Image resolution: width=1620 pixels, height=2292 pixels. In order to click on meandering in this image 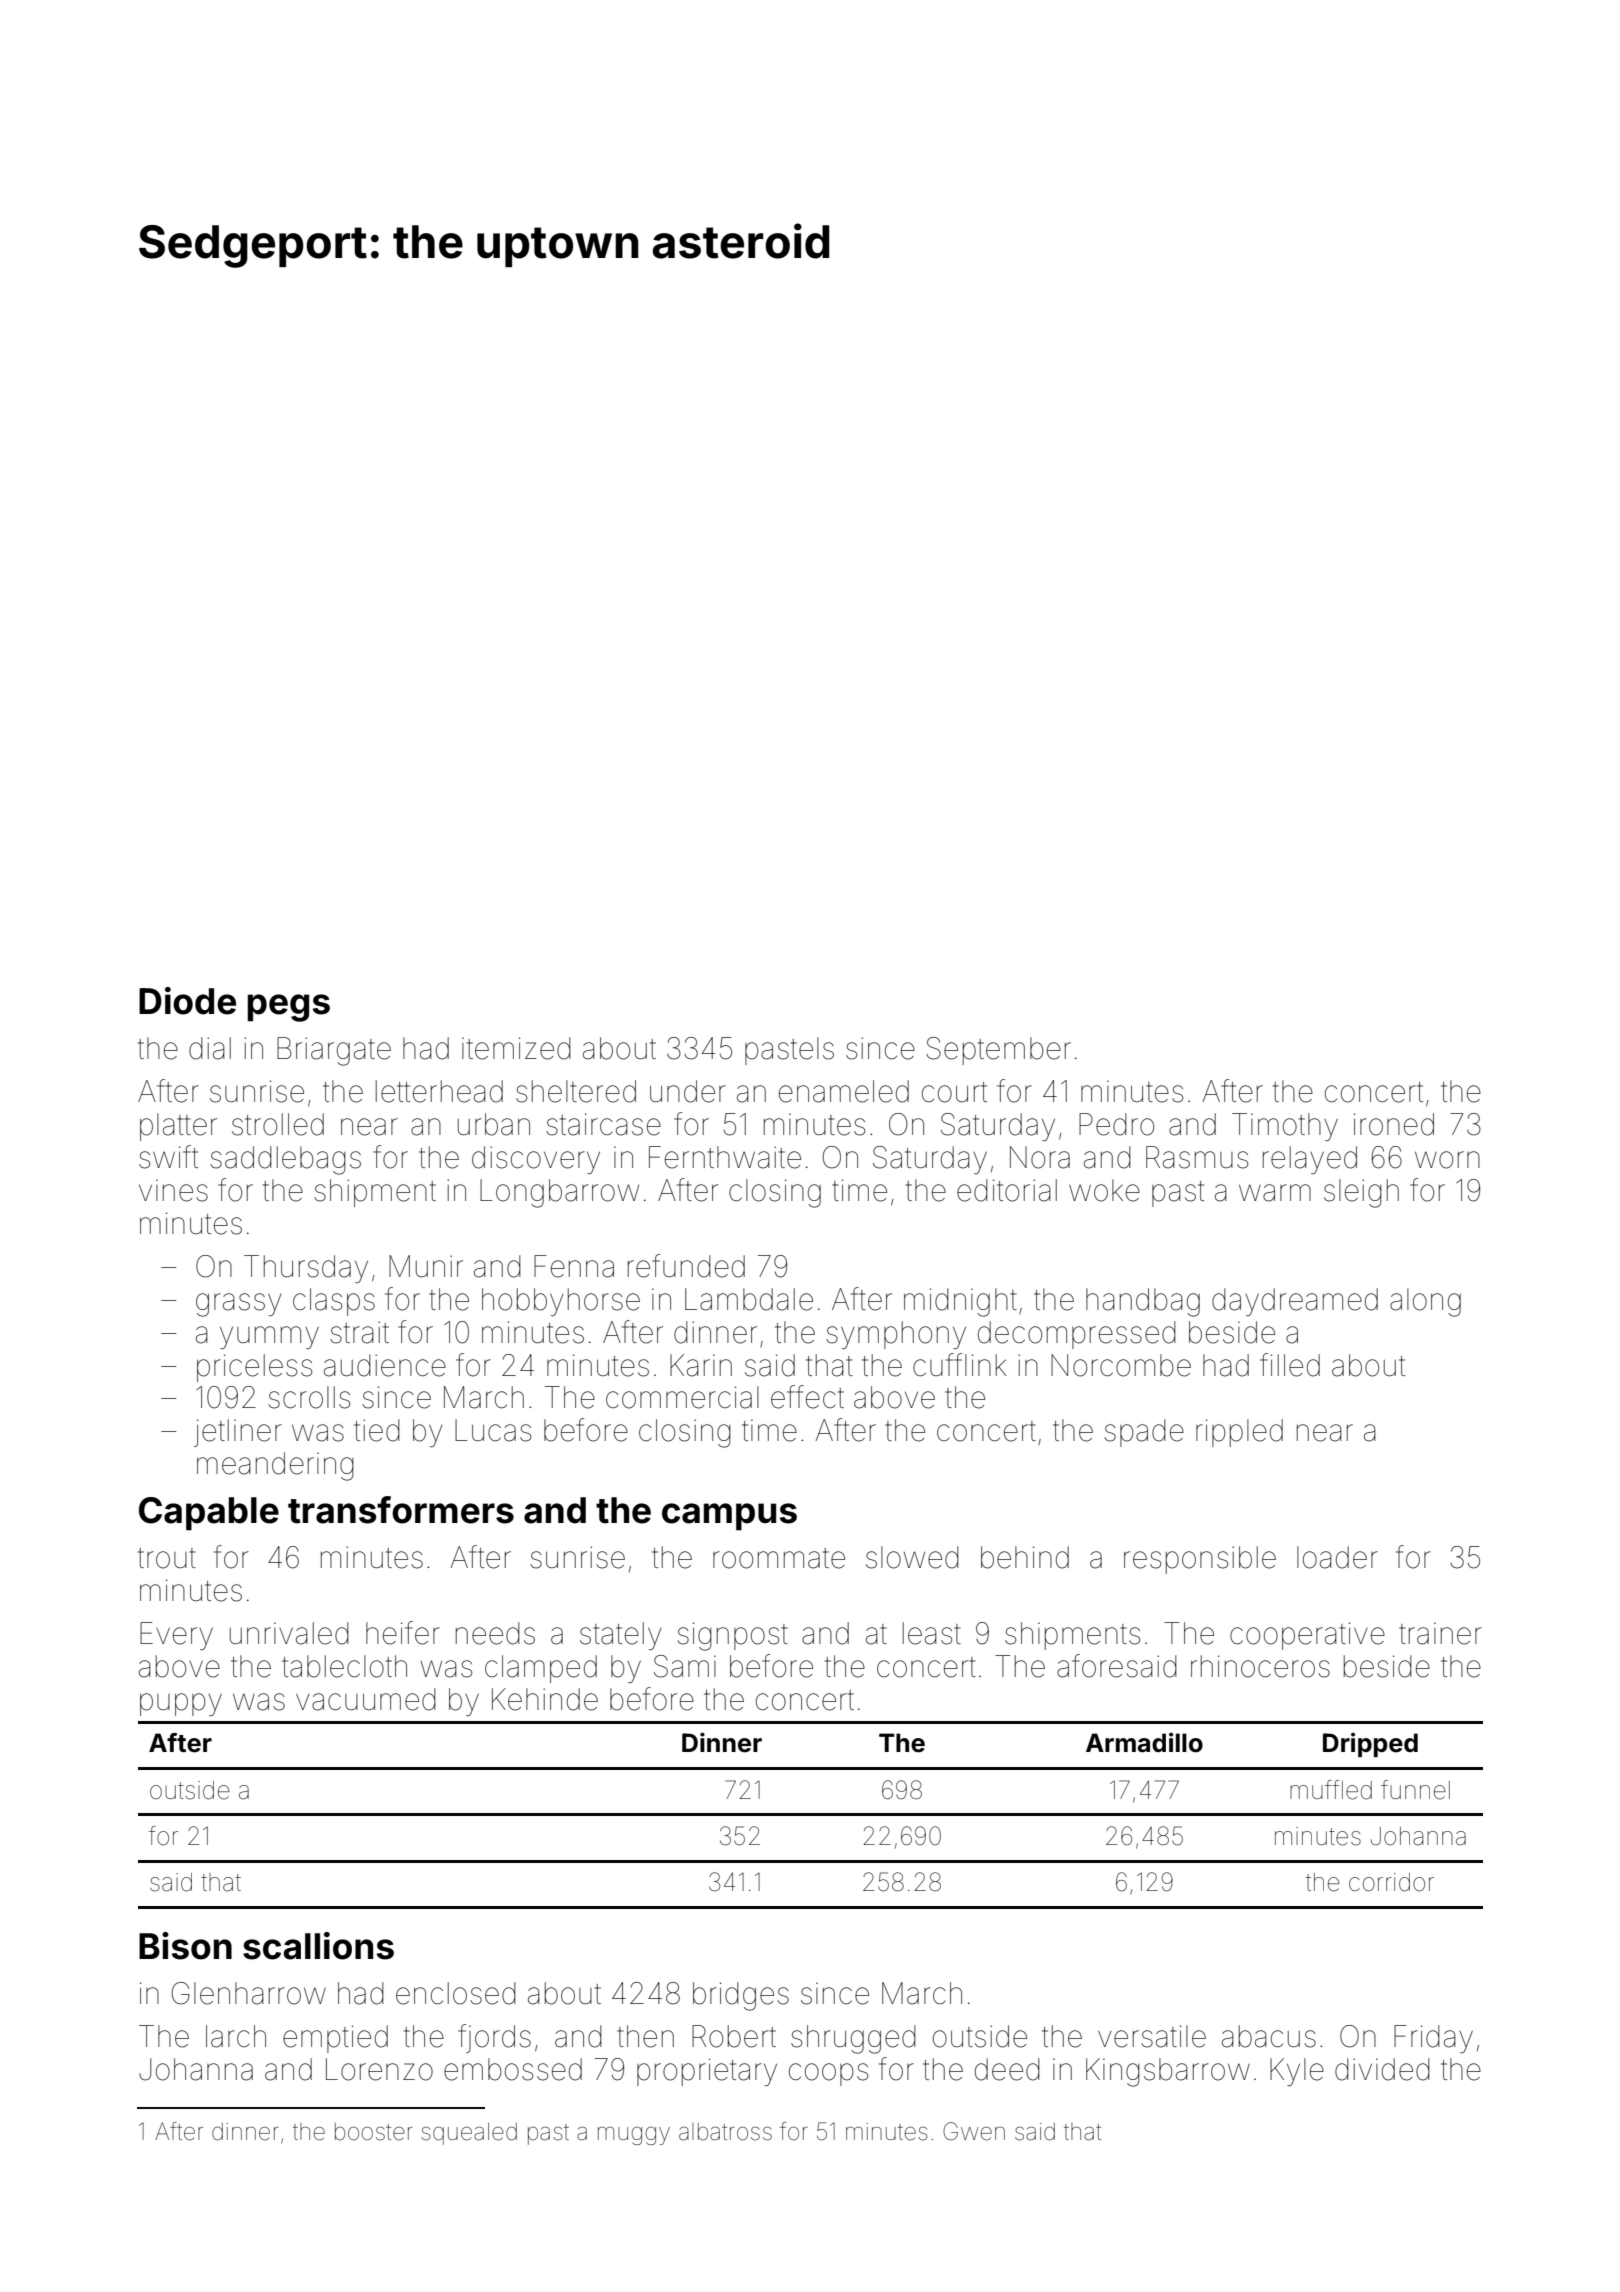, I will do `click(275, 1466)`.
